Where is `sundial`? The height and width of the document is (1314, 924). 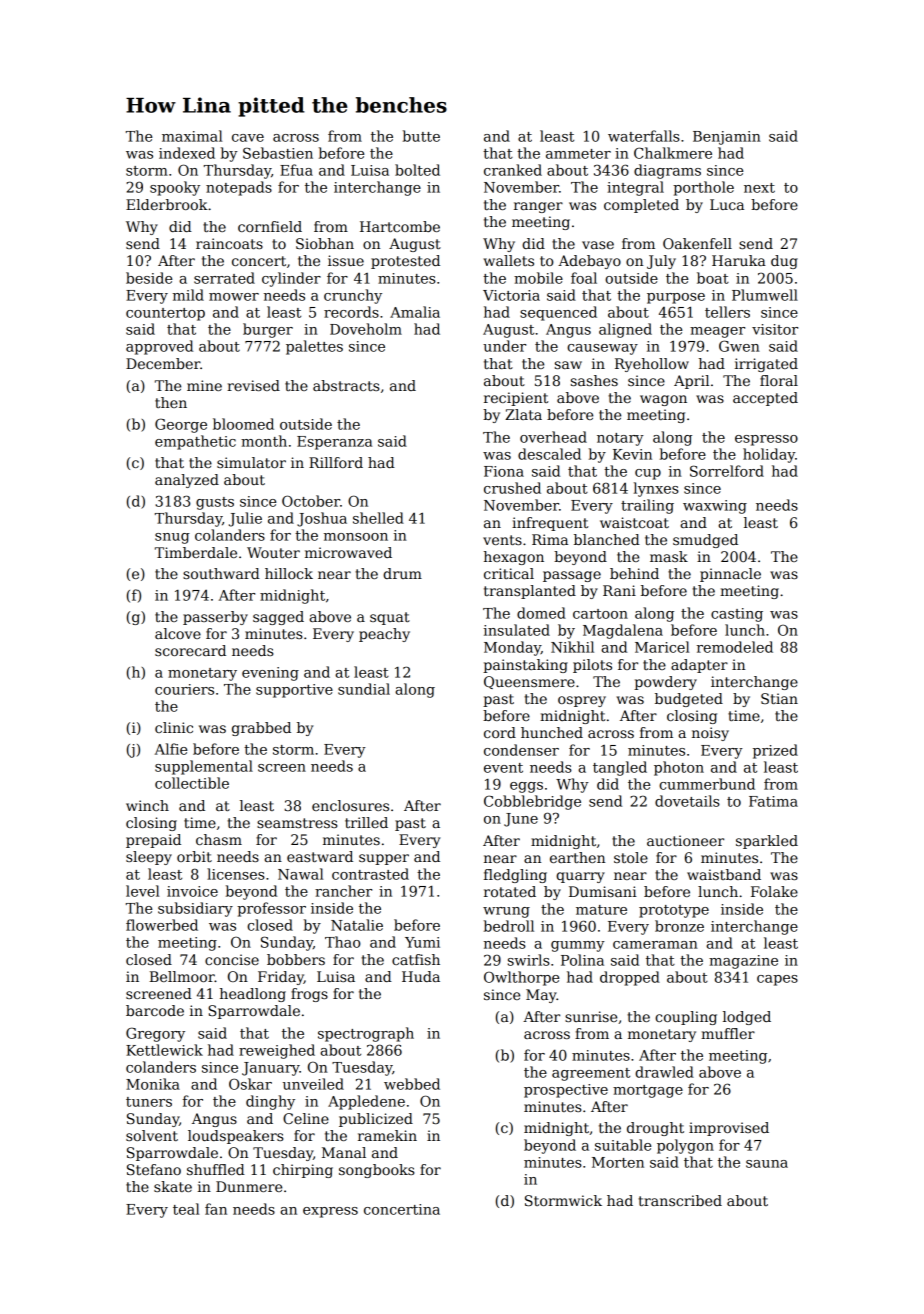
sundial is located at coordinates (364, 689).
